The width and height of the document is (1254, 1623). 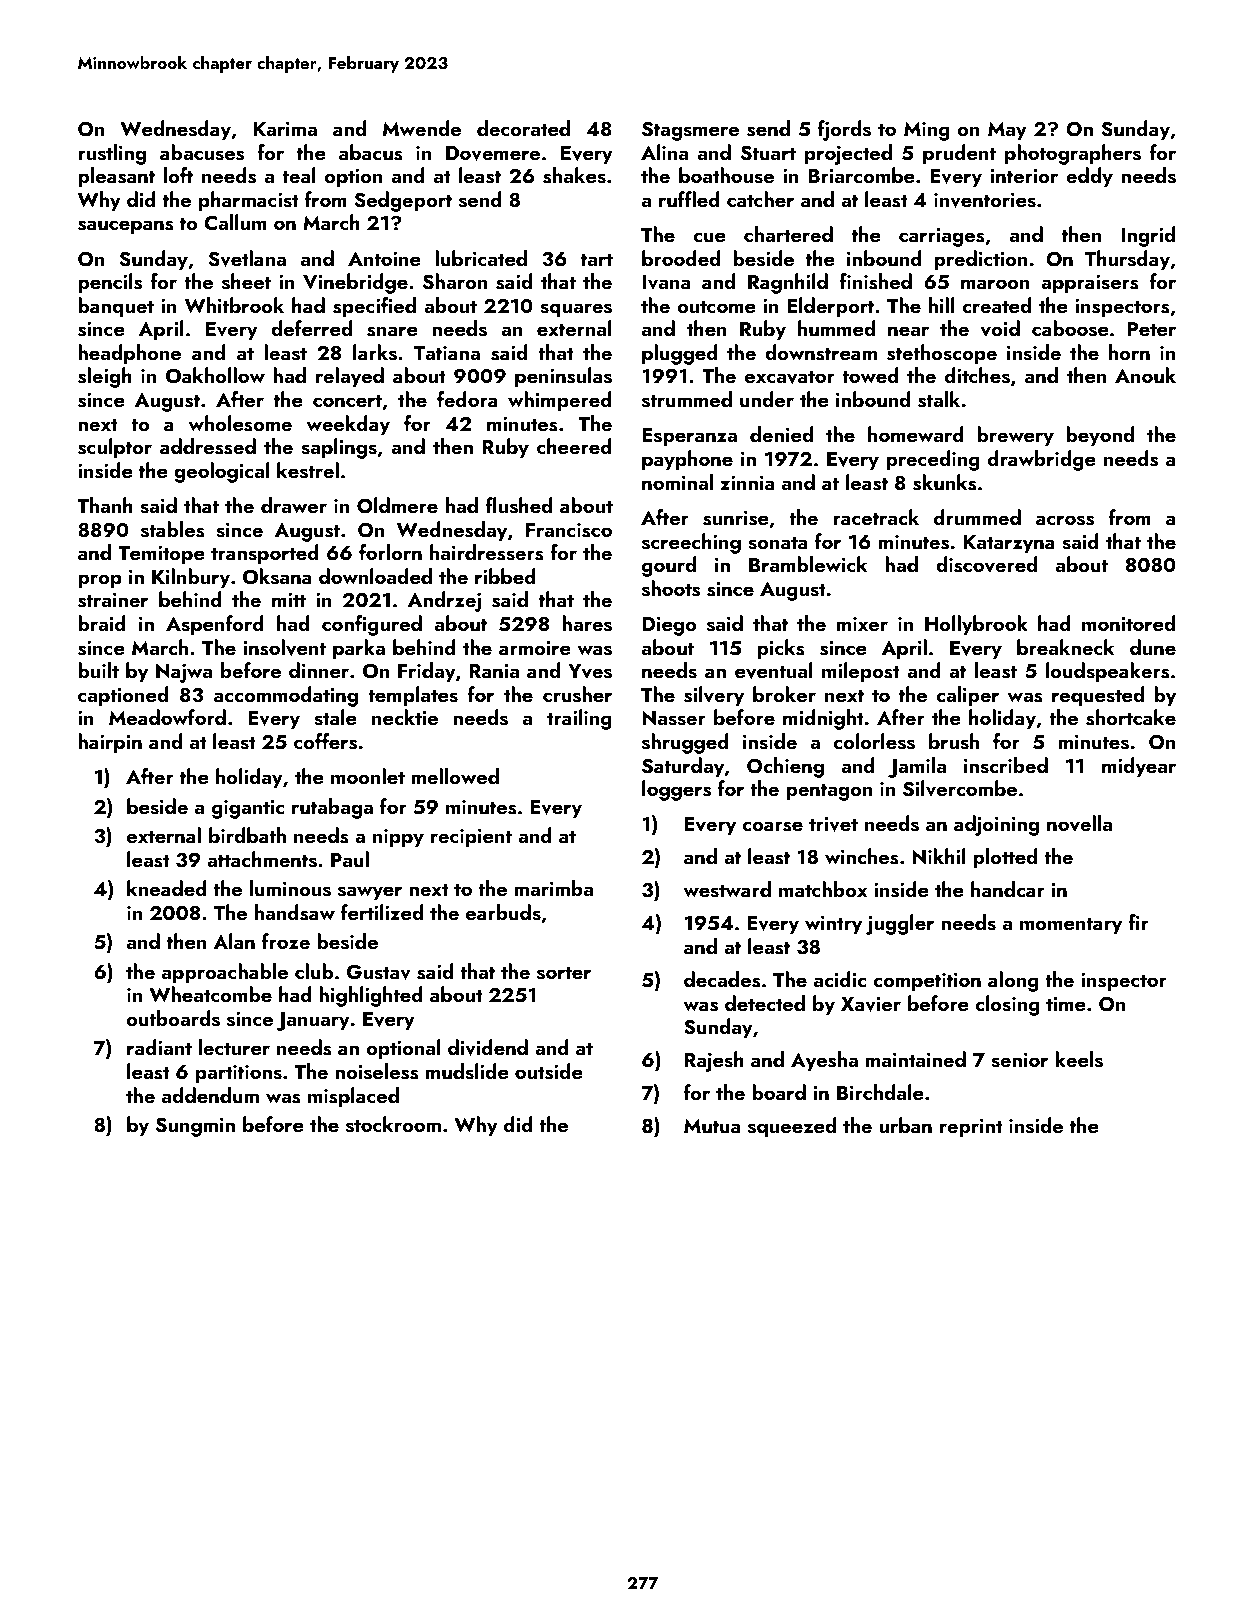 What do you see at coordinates (523, 128) in the document?
I see `decorated` at bounding box center [523, 128].
